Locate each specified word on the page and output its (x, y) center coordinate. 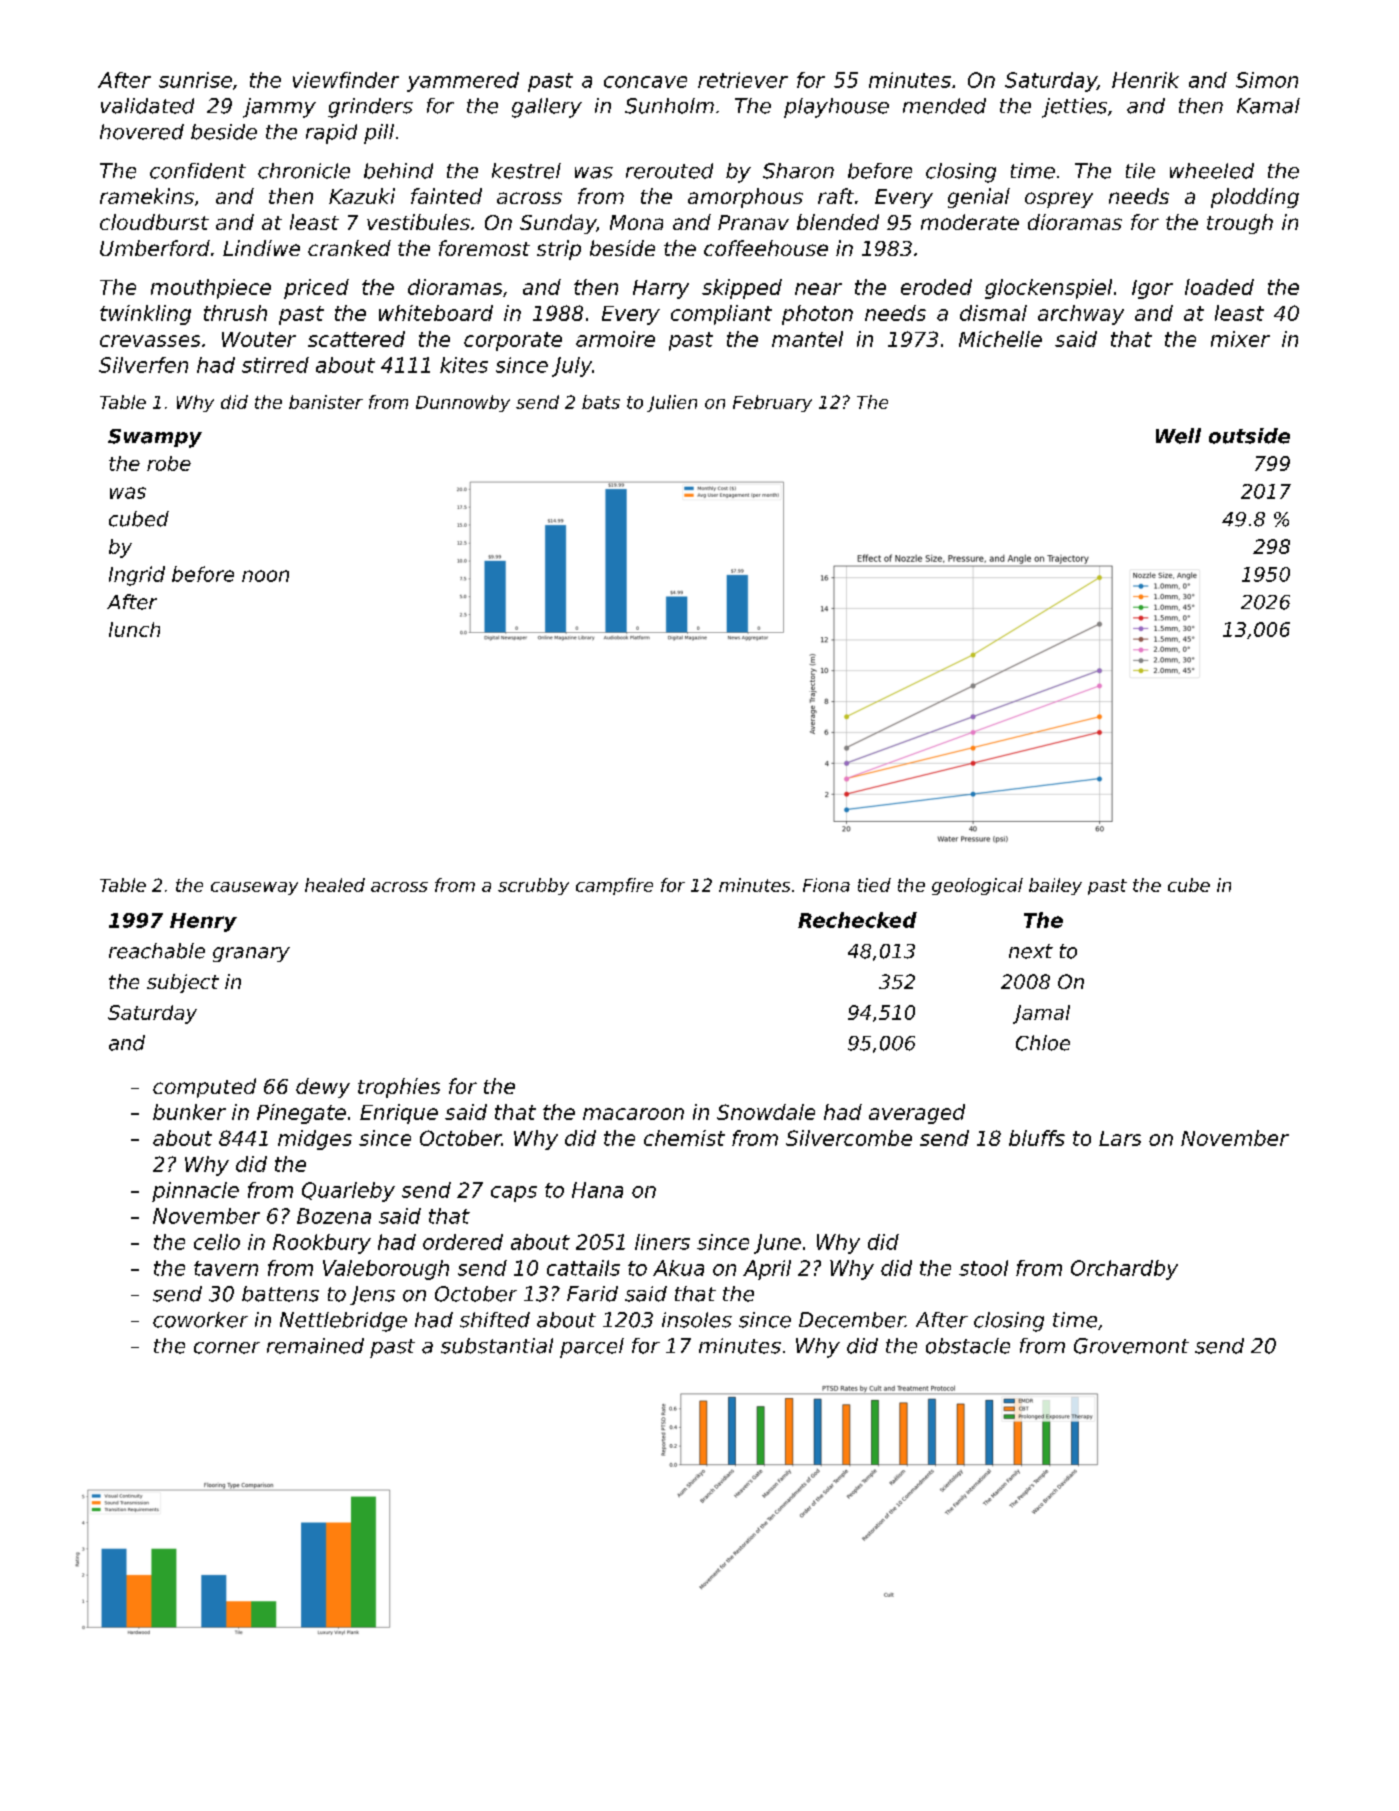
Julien (672, 403)
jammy (279, 108)
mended (944, 106)
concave (645, 82)
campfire (614, 886)
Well (1178, 436)
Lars (1120, 1138)
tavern (226, 1268)
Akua (678, 1268)
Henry (203, 922)
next (1031, 951)
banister (326, 402)
